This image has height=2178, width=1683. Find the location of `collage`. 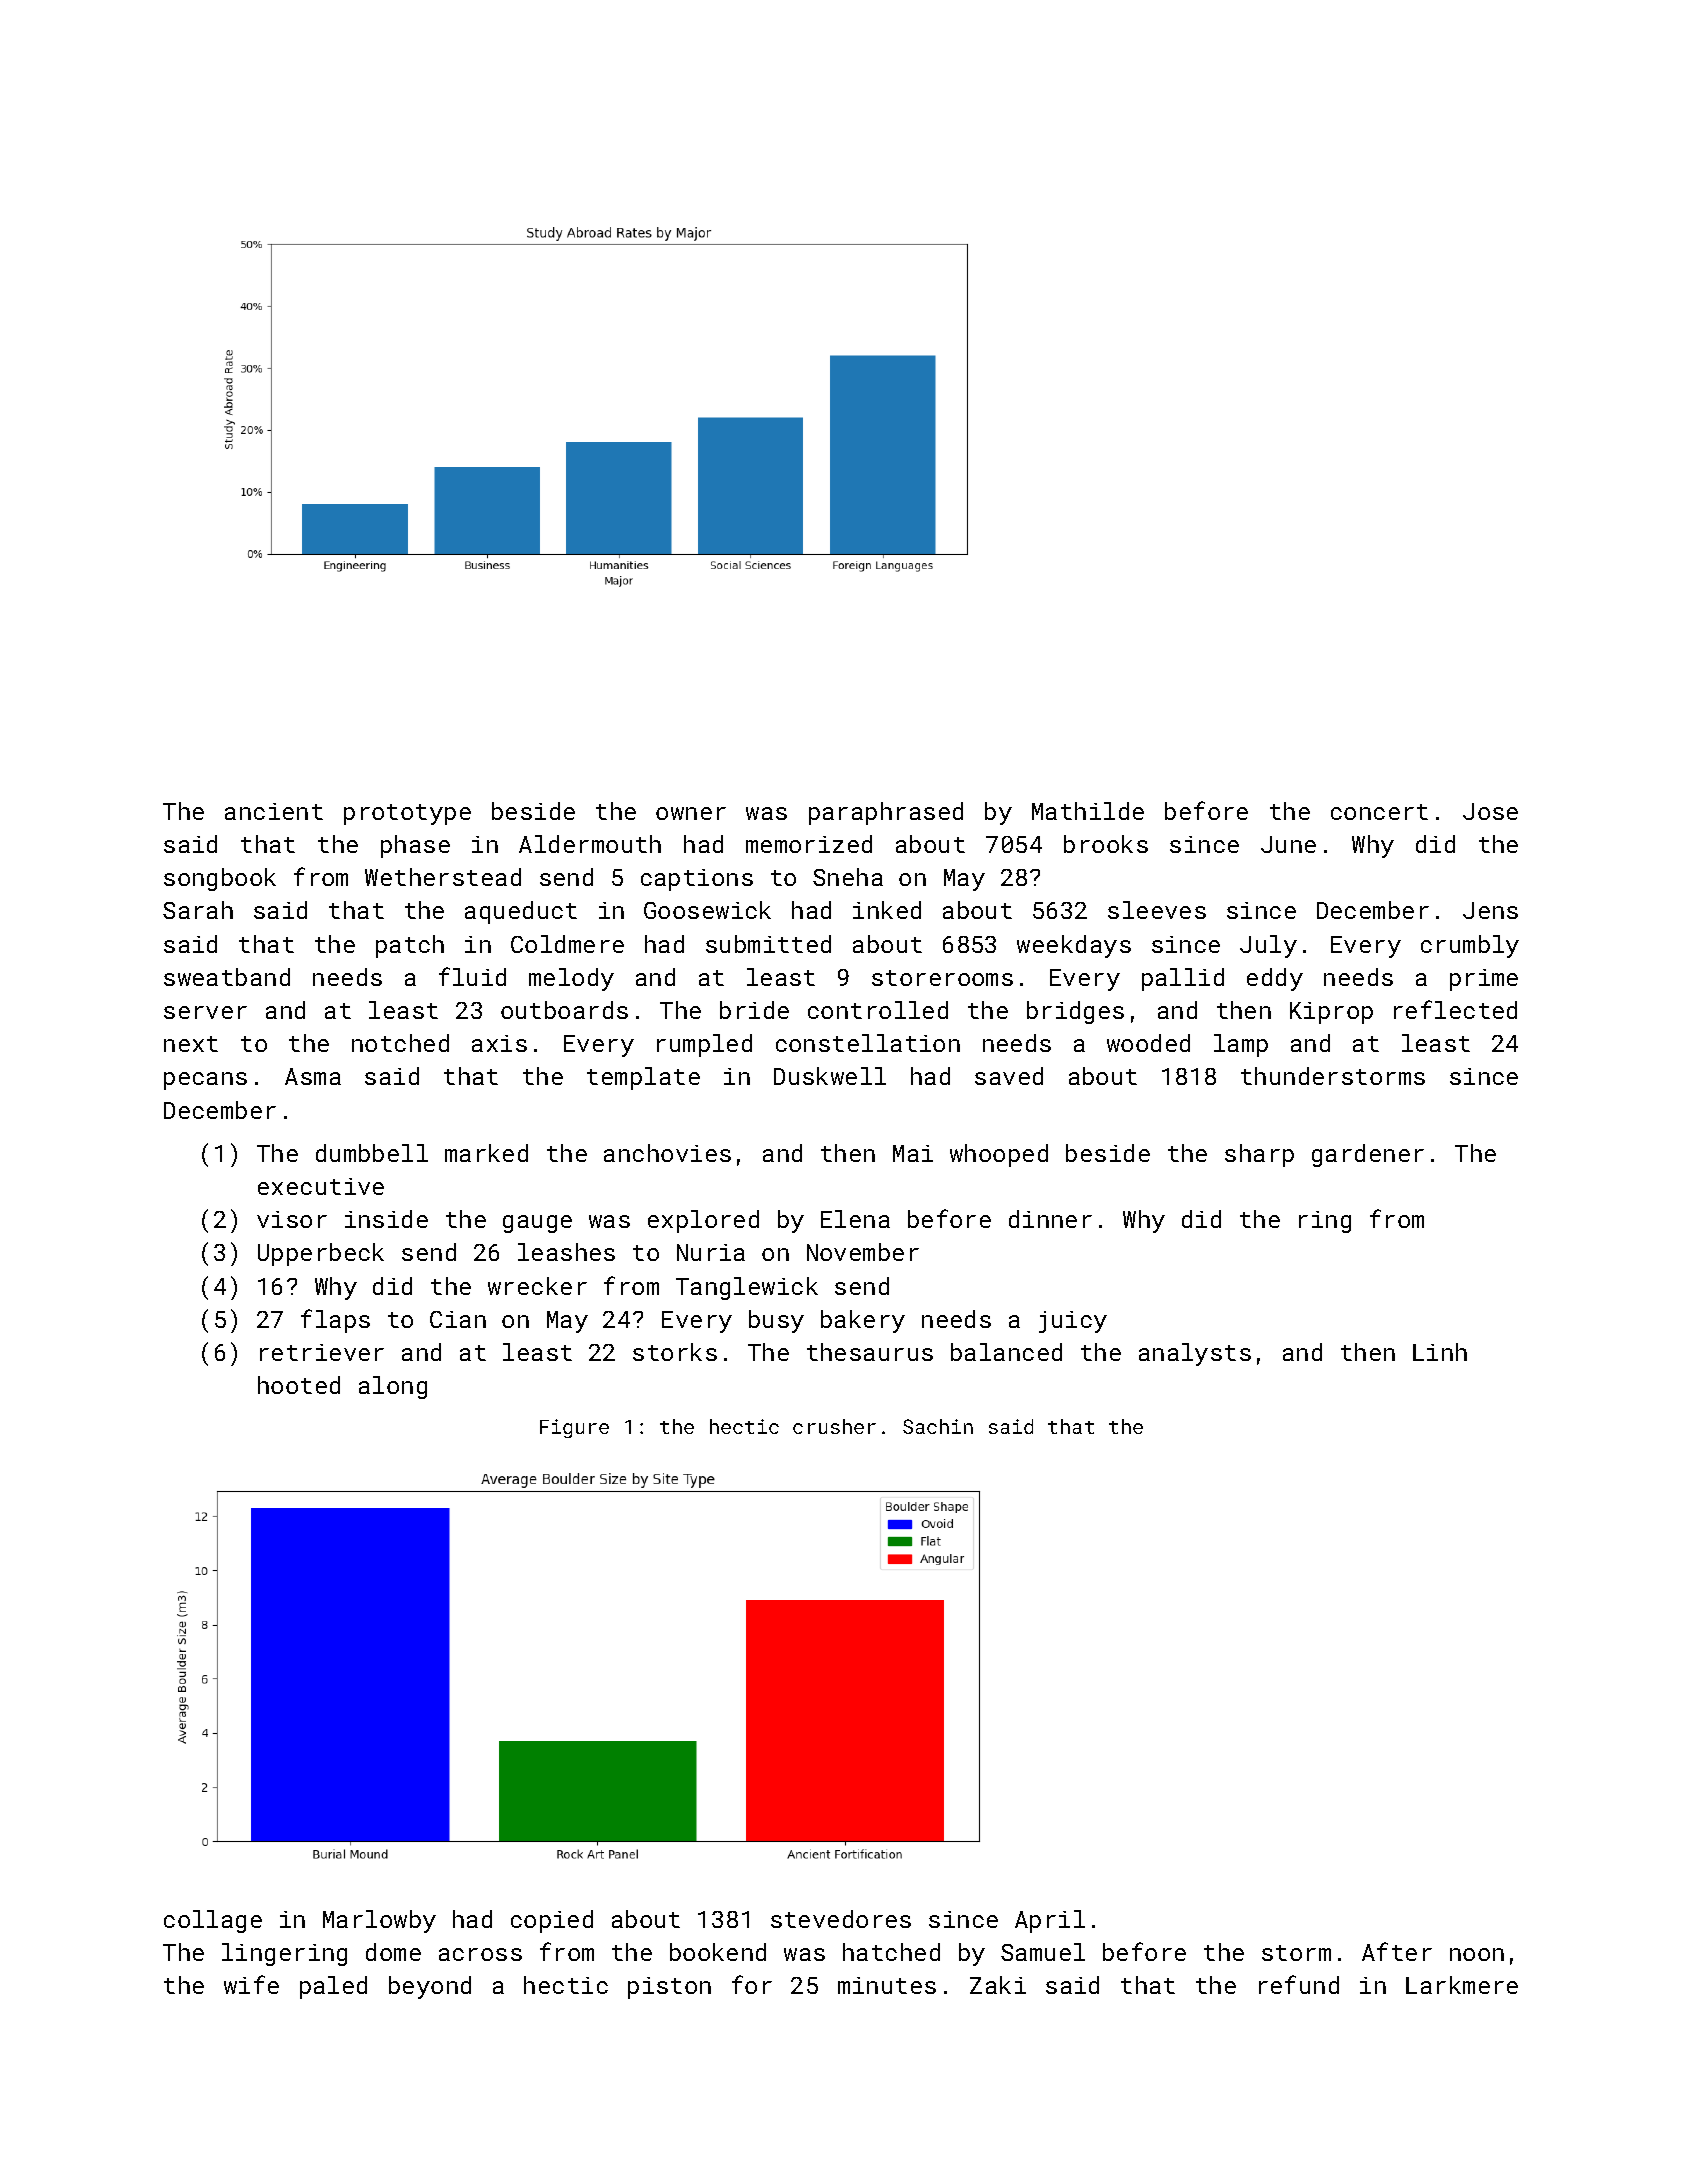

collage is located at coordinates (213, 1921).
